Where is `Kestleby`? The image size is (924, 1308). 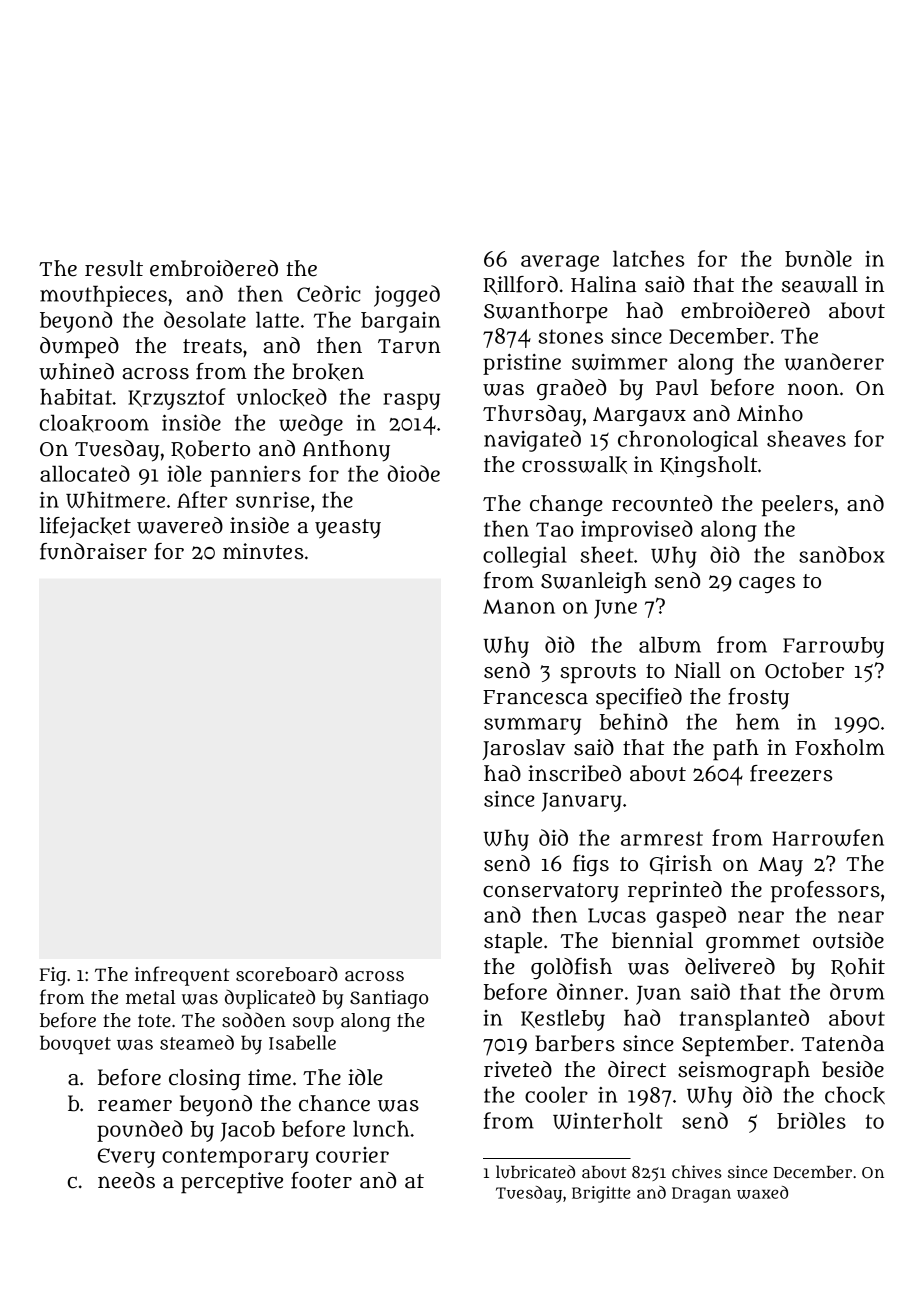 Kestleby is located at coordinates (563, 1020).
